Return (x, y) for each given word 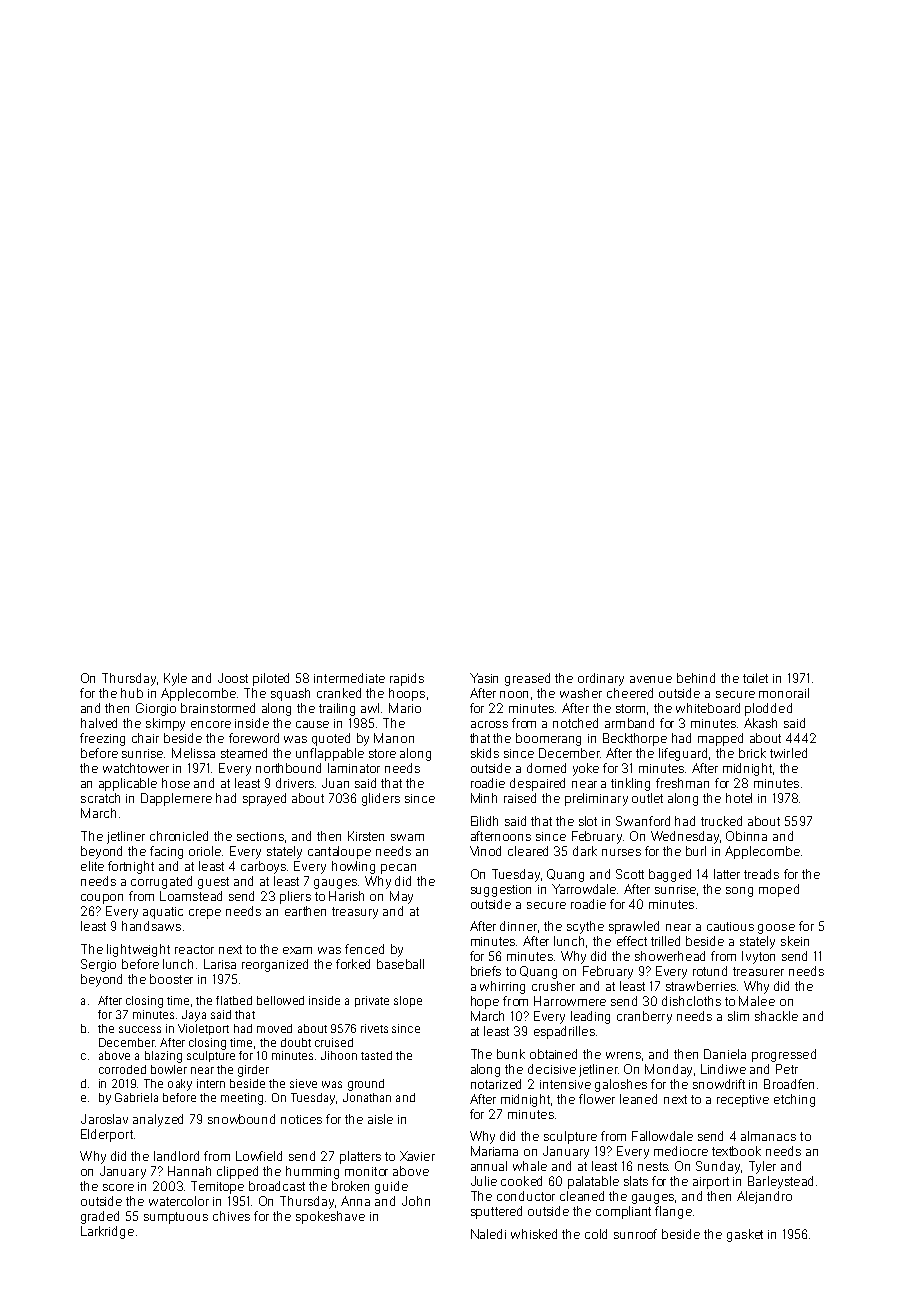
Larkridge (107, 1232)
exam (297, 950)
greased (527, 679)
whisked (534, 1234)
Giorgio (156, 709)
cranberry (644, 1017)
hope (485, 1002)
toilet (755, 678)
